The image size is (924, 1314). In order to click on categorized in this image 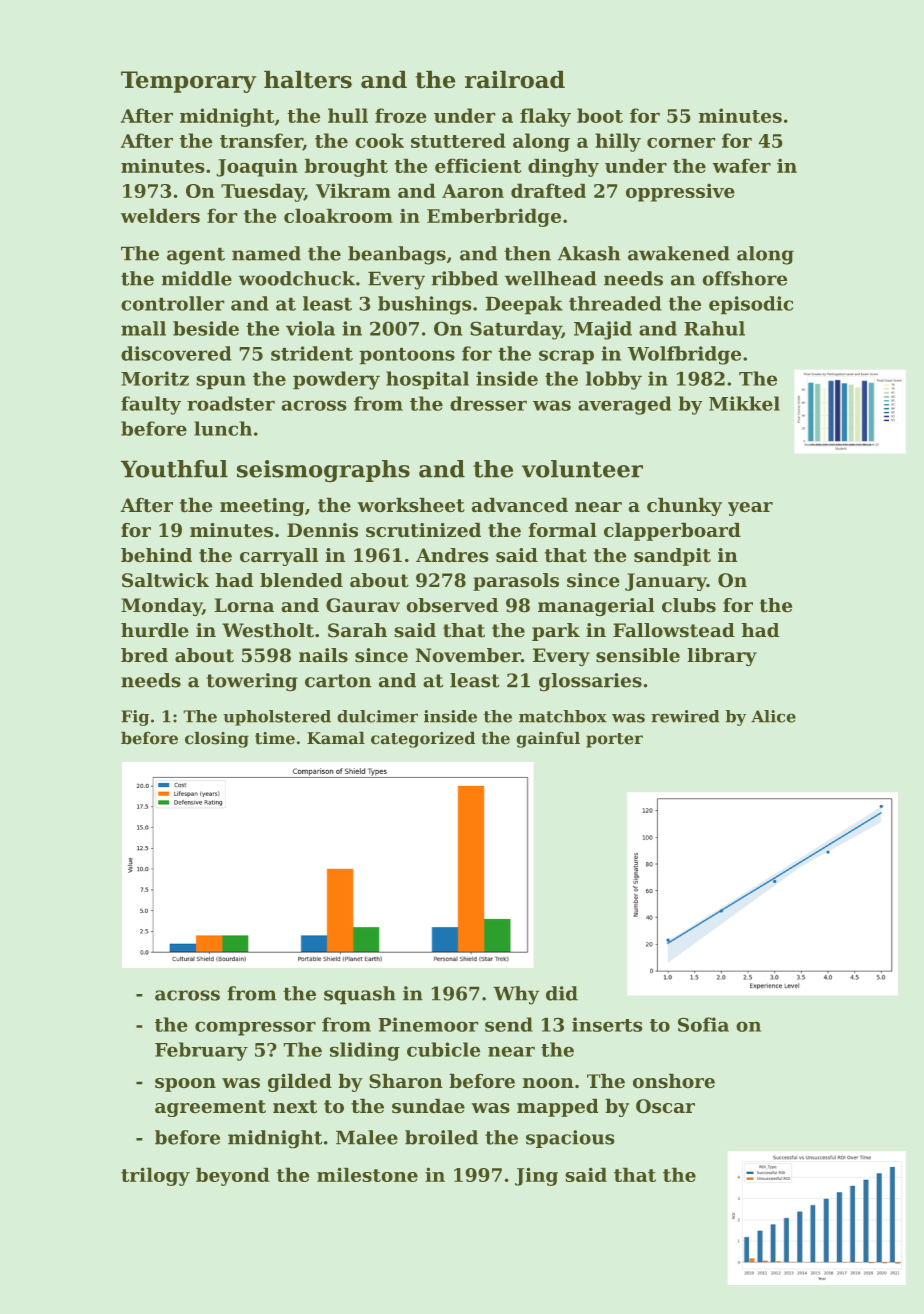, I will do `click(423, 740)`.
